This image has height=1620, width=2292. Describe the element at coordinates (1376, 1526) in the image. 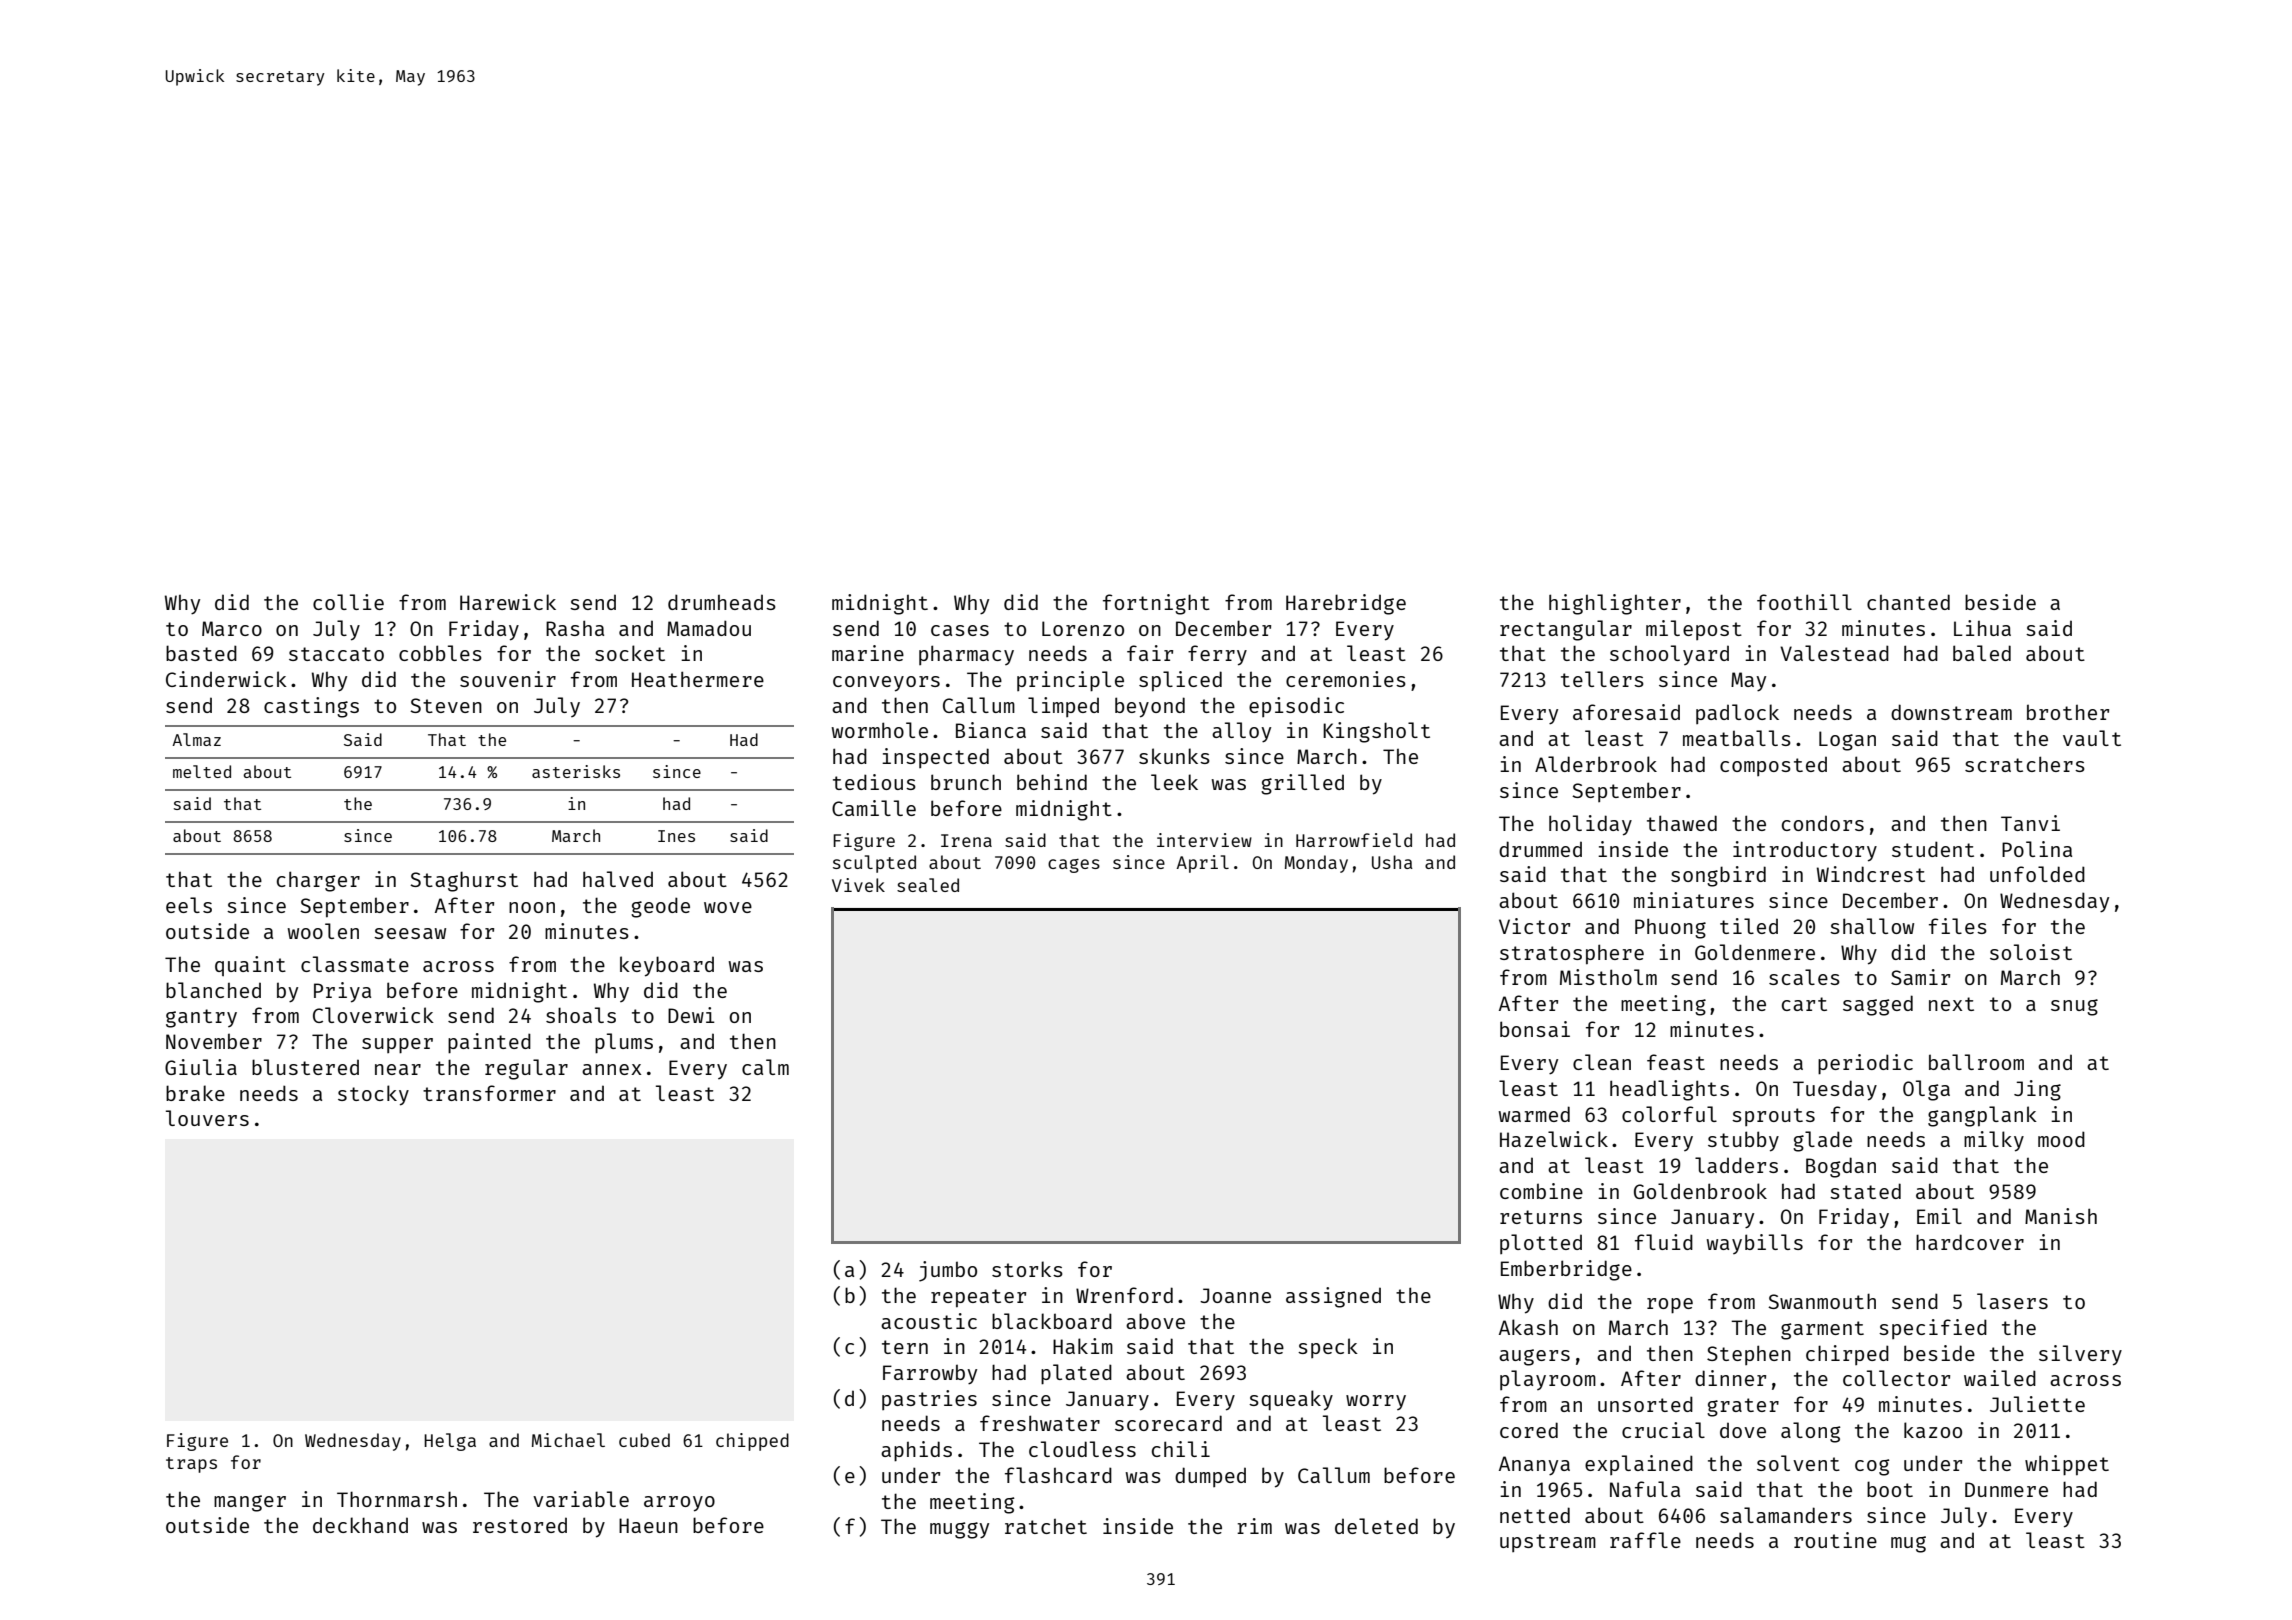

I see `deleted` at that location.
